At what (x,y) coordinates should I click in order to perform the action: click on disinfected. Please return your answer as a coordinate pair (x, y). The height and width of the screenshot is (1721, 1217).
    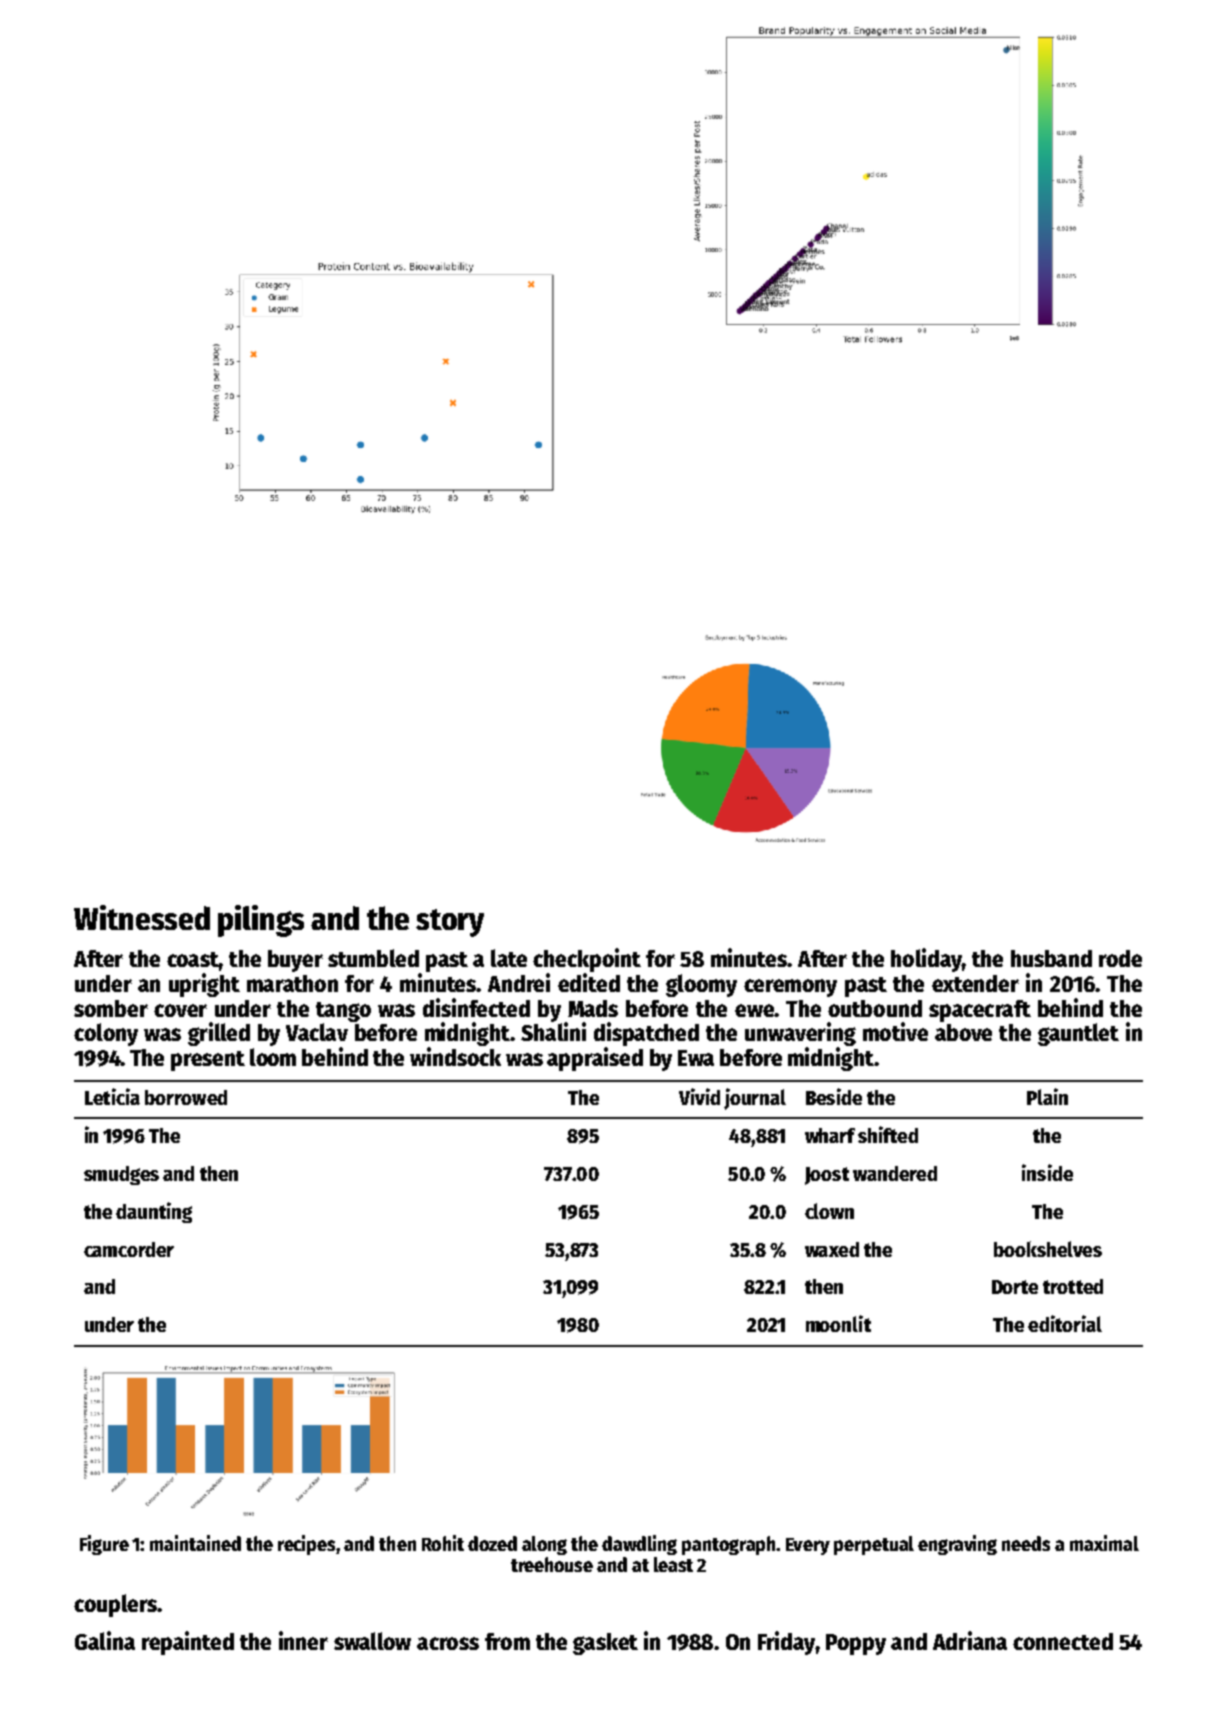
    Looking at the image, I should click on (476, 1007).
